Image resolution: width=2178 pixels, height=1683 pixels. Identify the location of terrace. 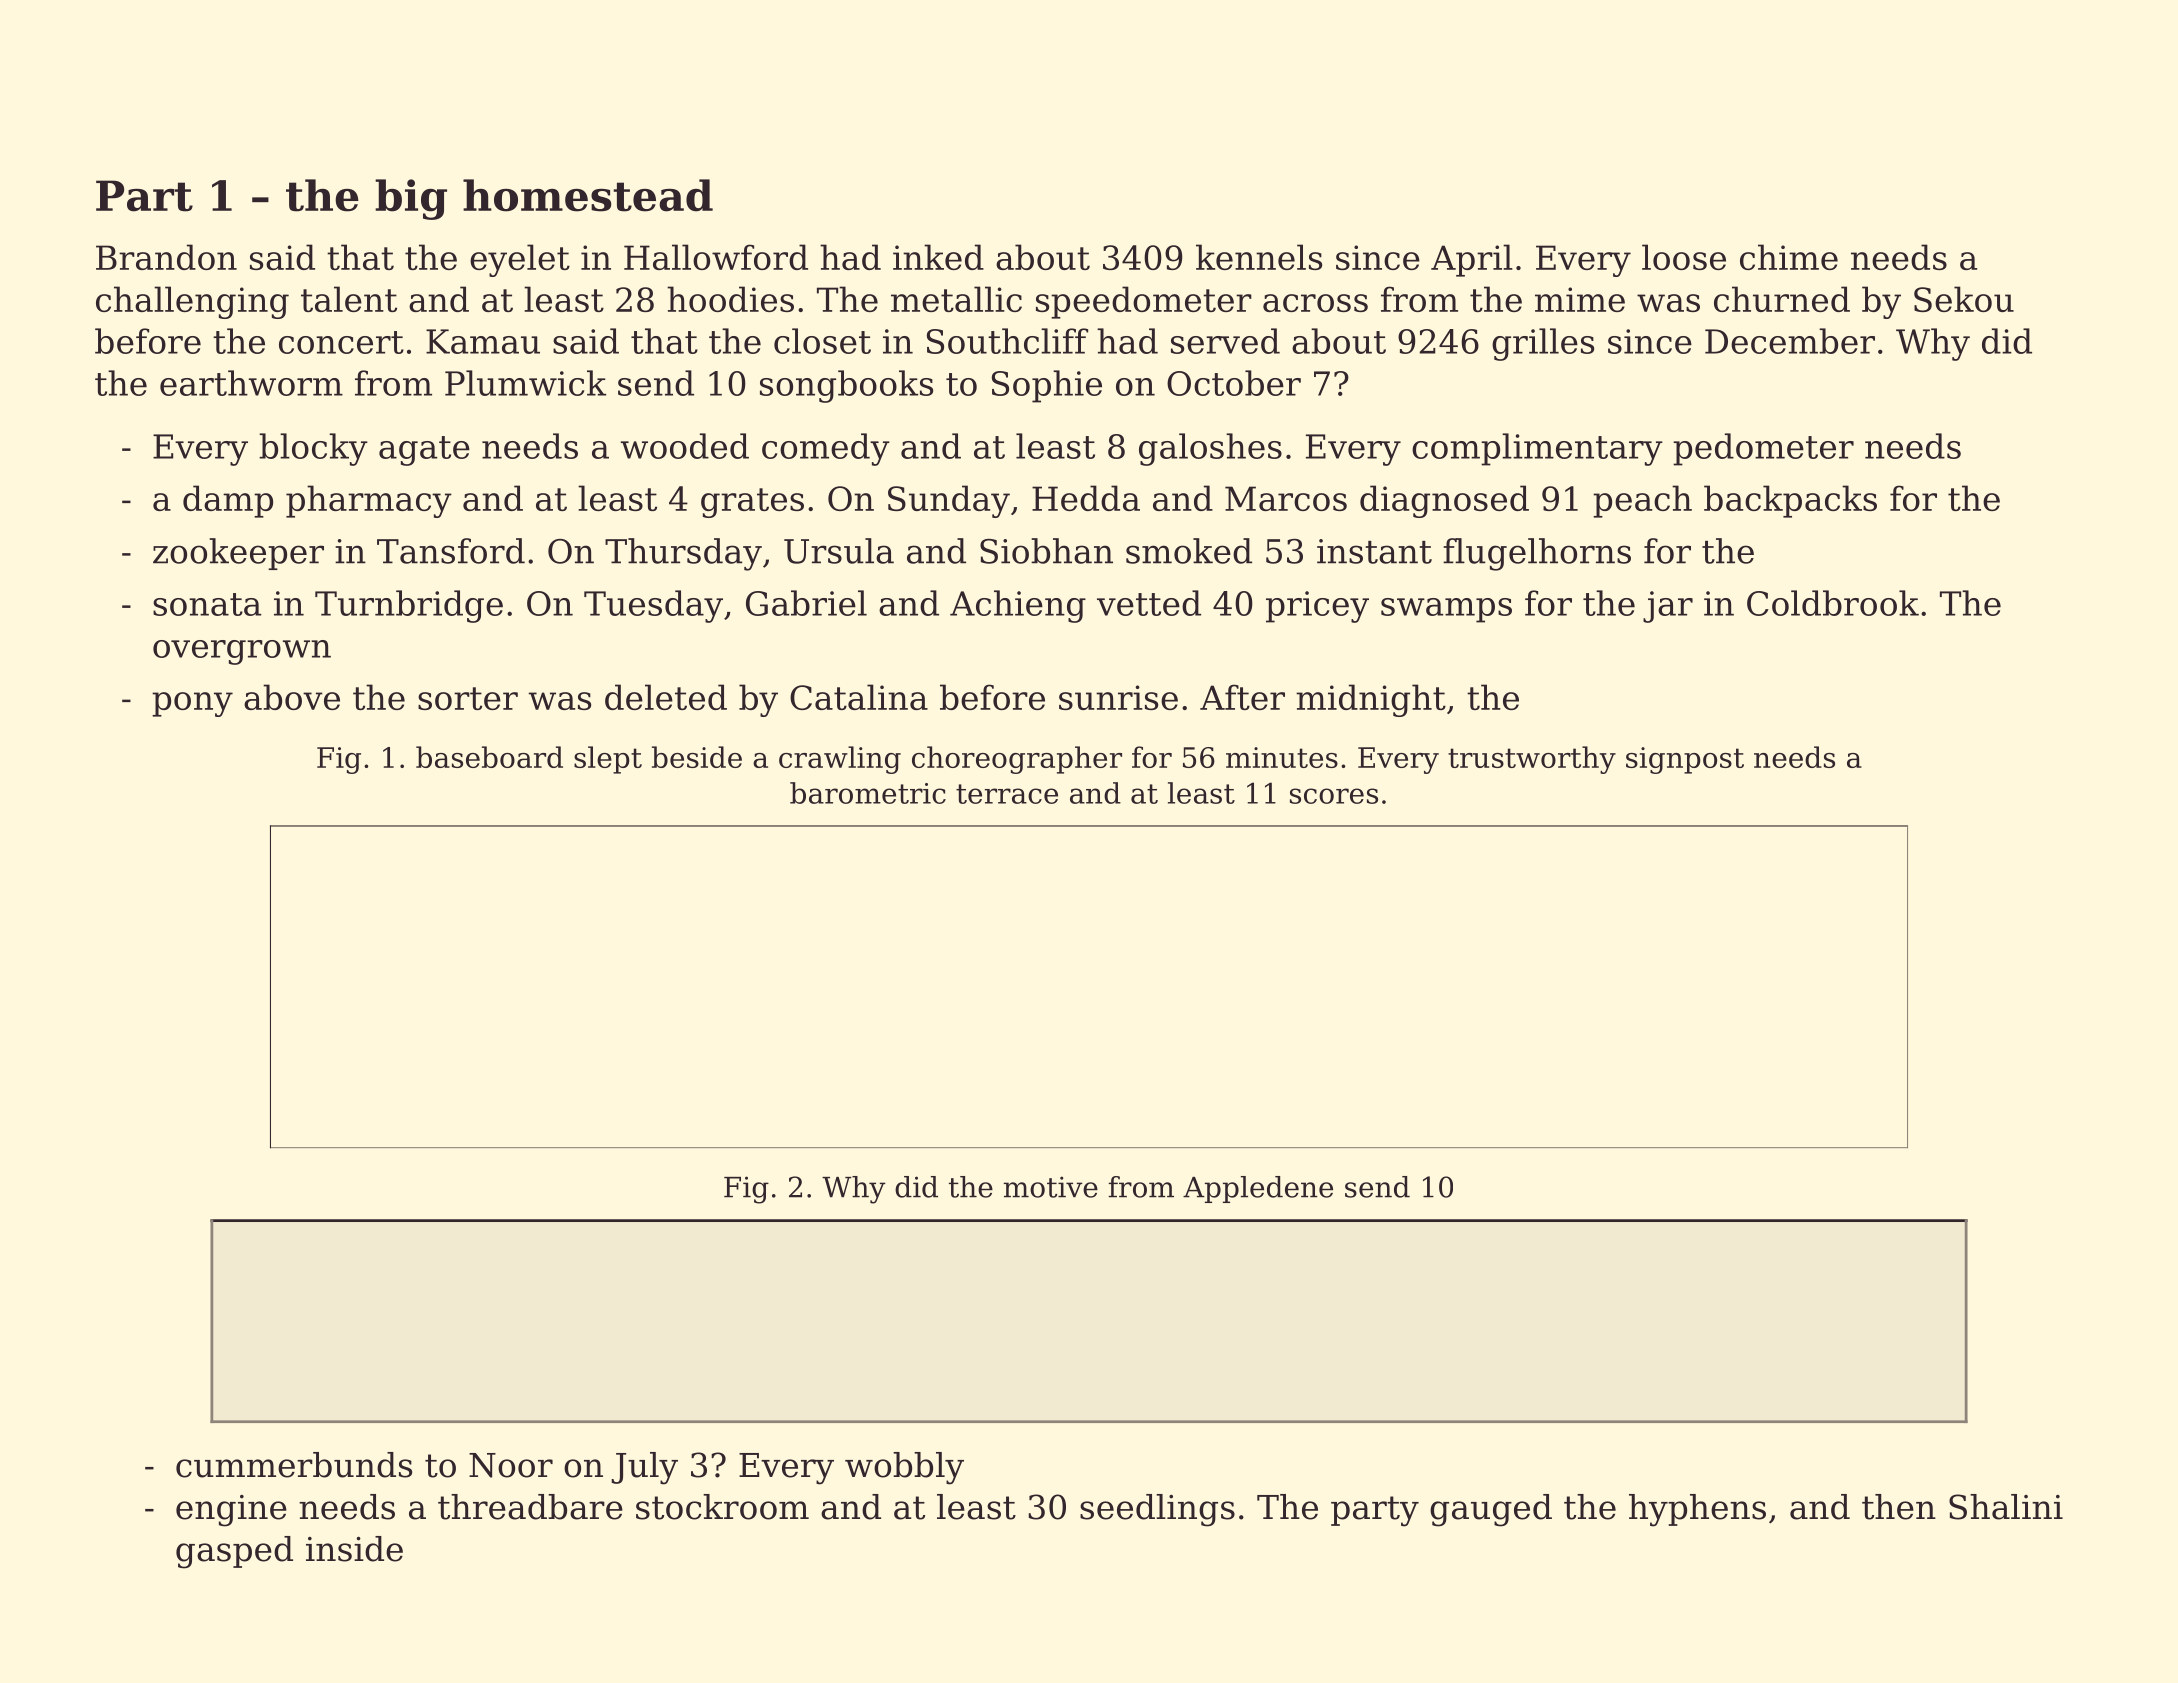
(1007, 794).
